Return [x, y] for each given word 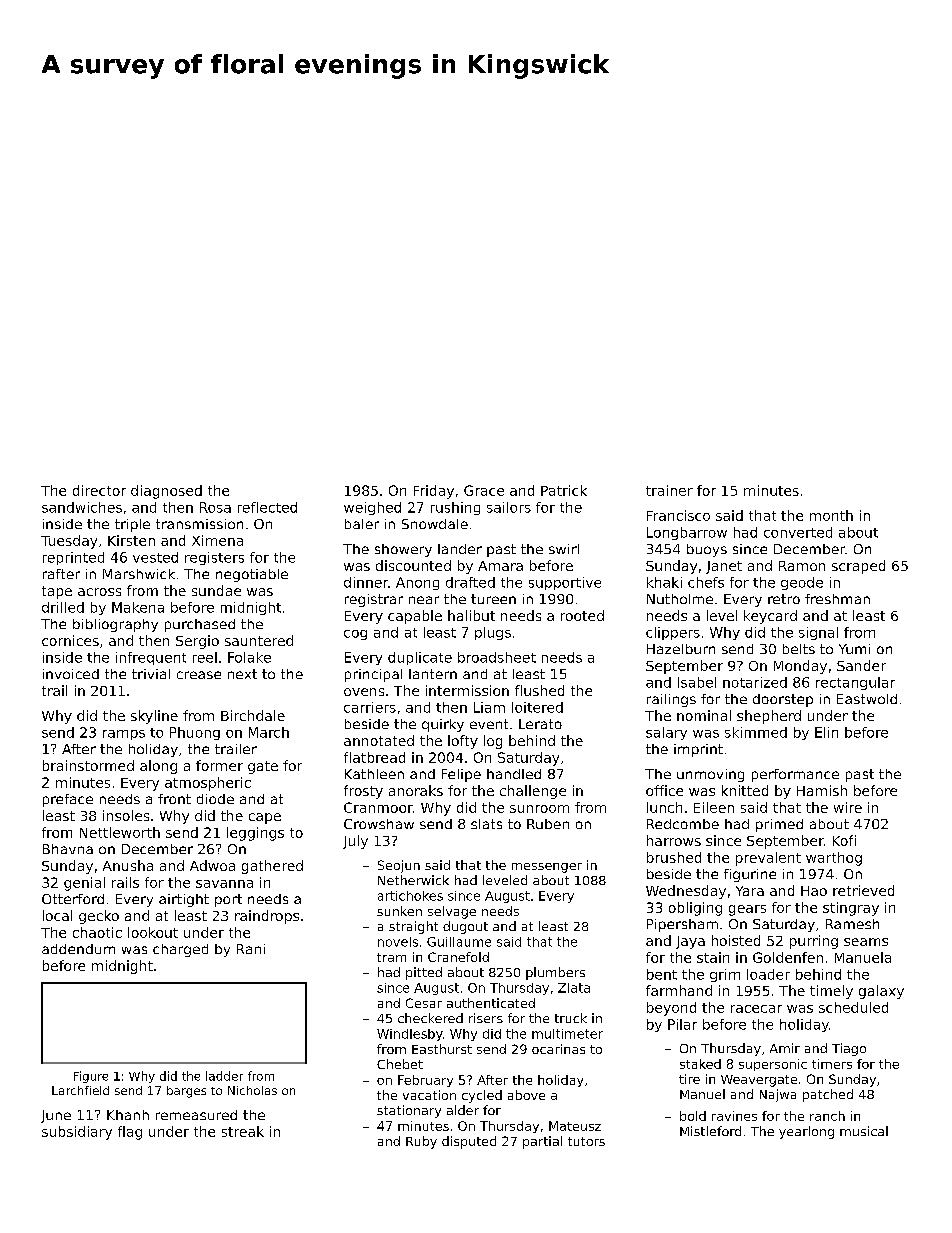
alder [463, 1110]
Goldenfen [788, 957]
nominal [704, 715]
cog [355, 635]
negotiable [252, 575]
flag [130, 1133]
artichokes [410, 896]
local [57, 915]
